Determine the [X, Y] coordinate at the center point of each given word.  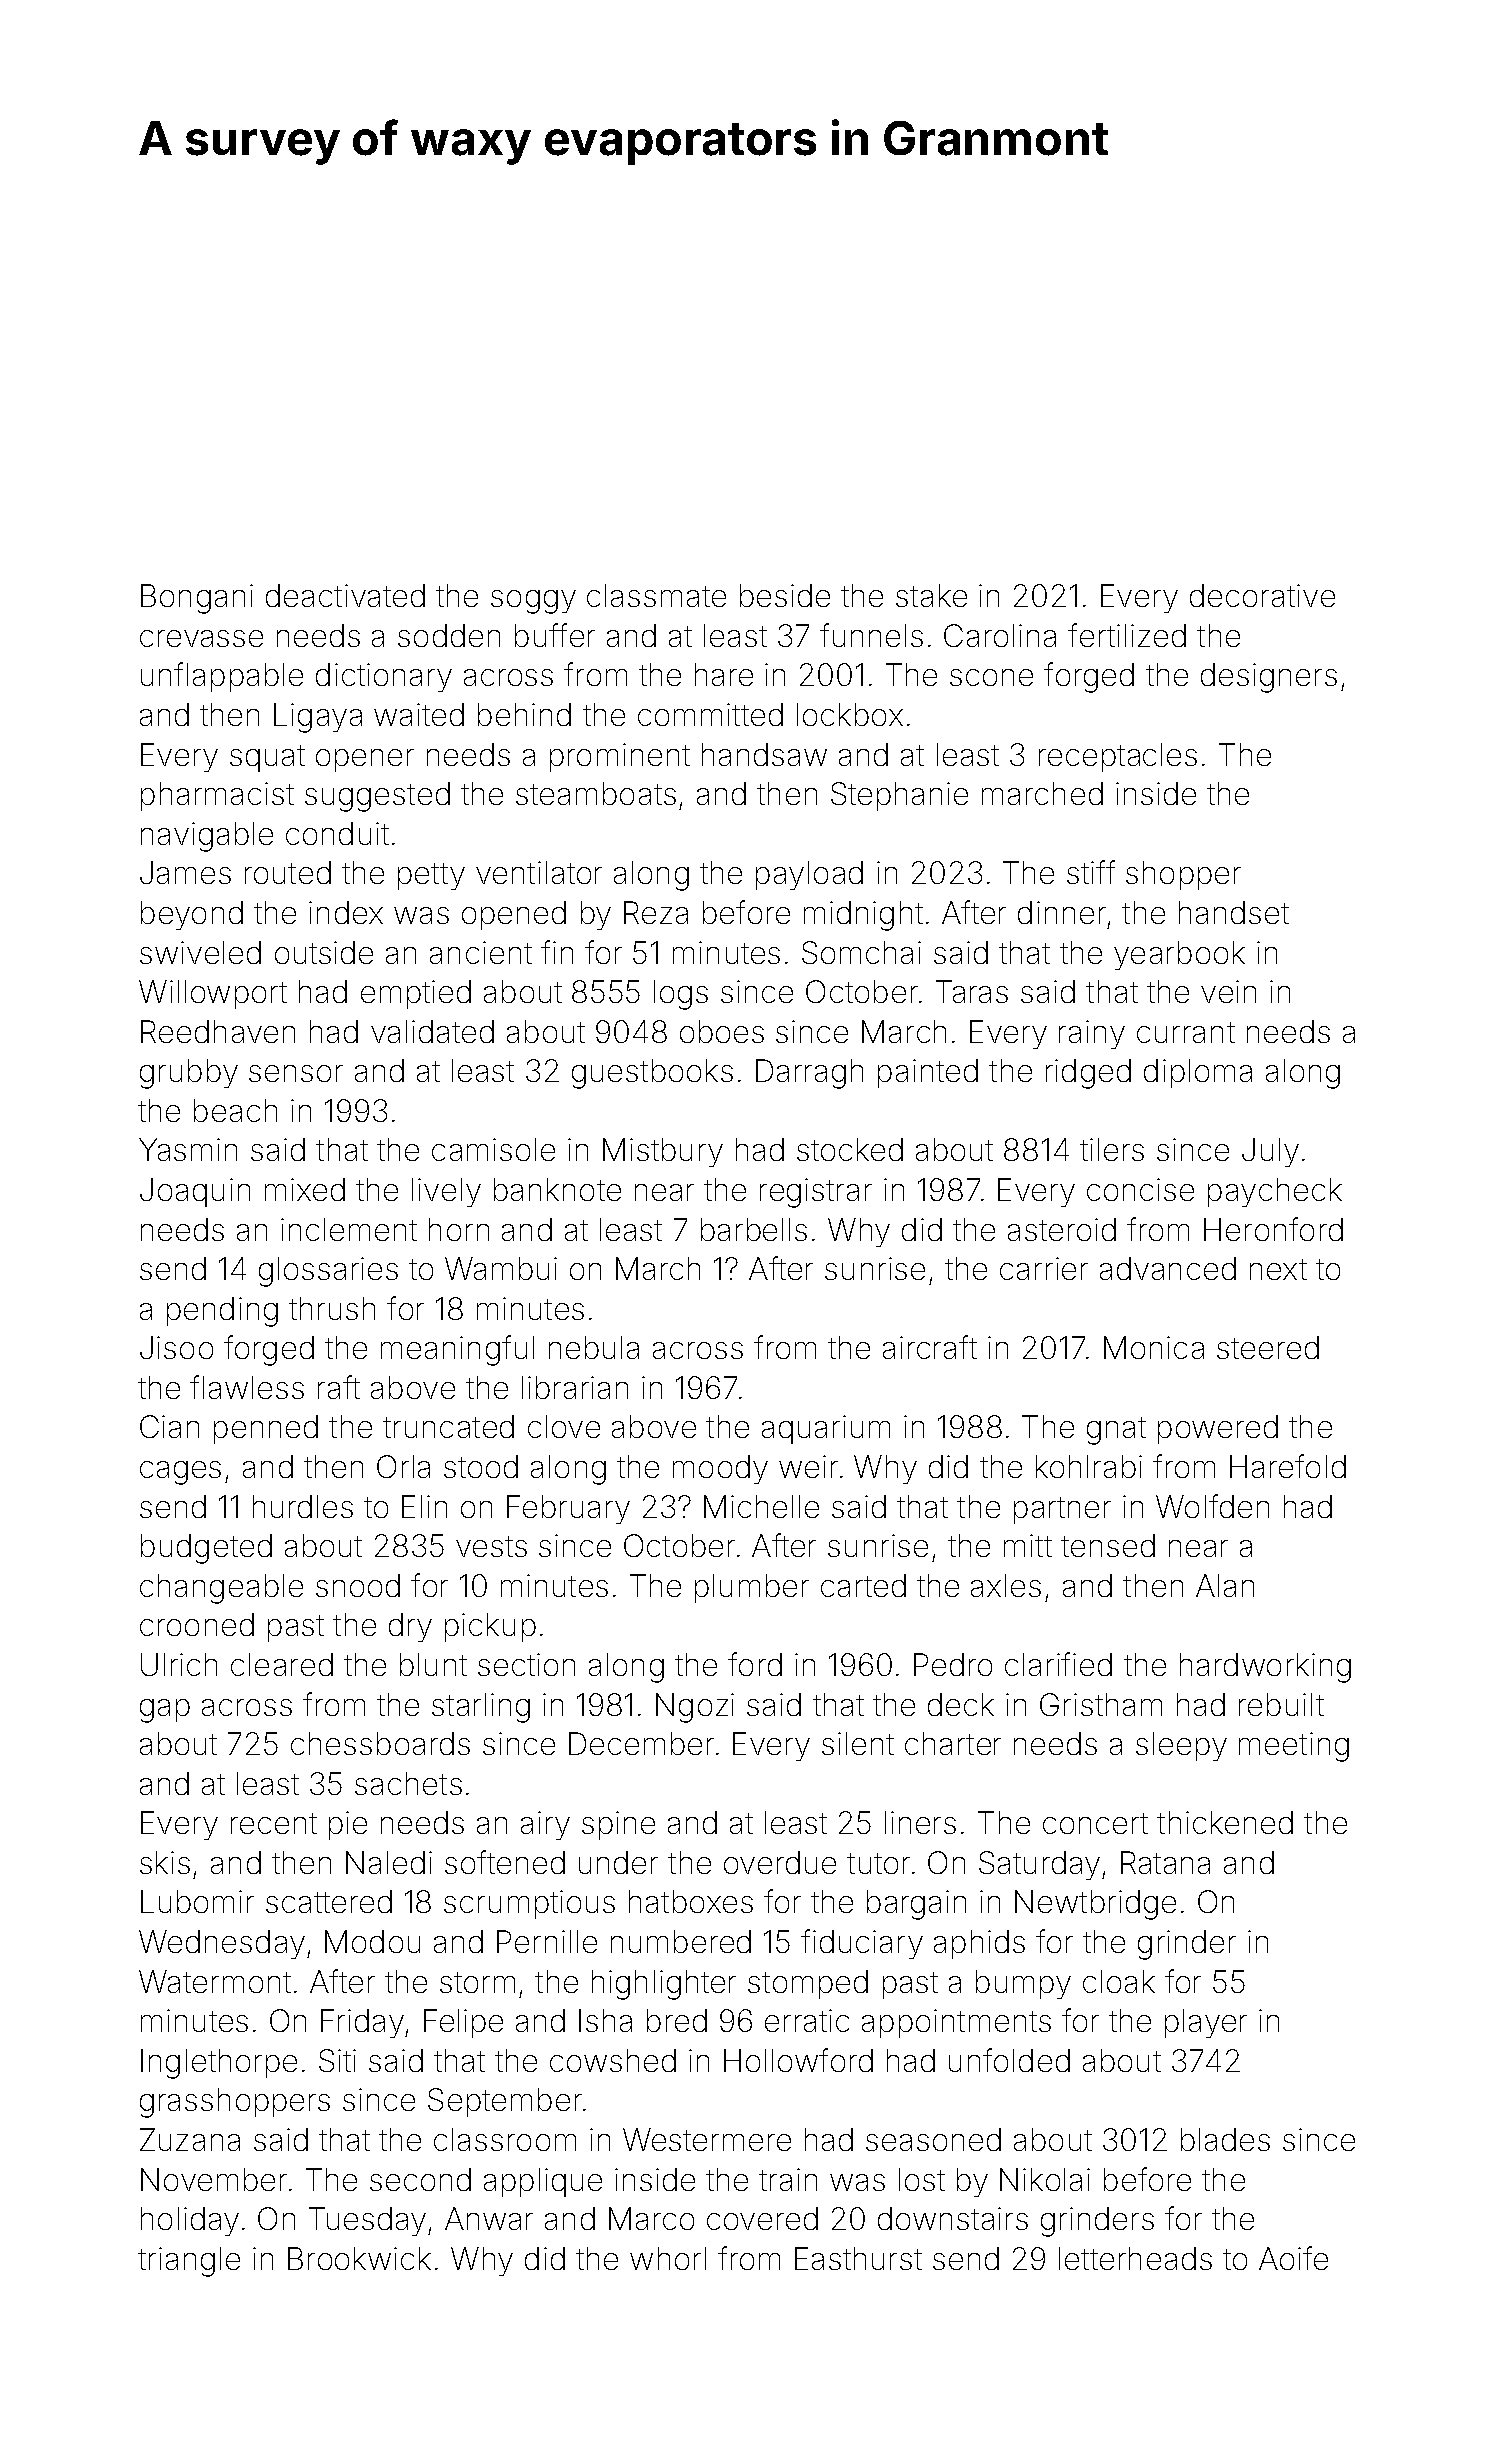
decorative [1262, 595]
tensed [1108, 1545]
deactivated [345, 595]
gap [165, 1711]
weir [808, 1466]
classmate [656, 595]
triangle [189, 2262]
